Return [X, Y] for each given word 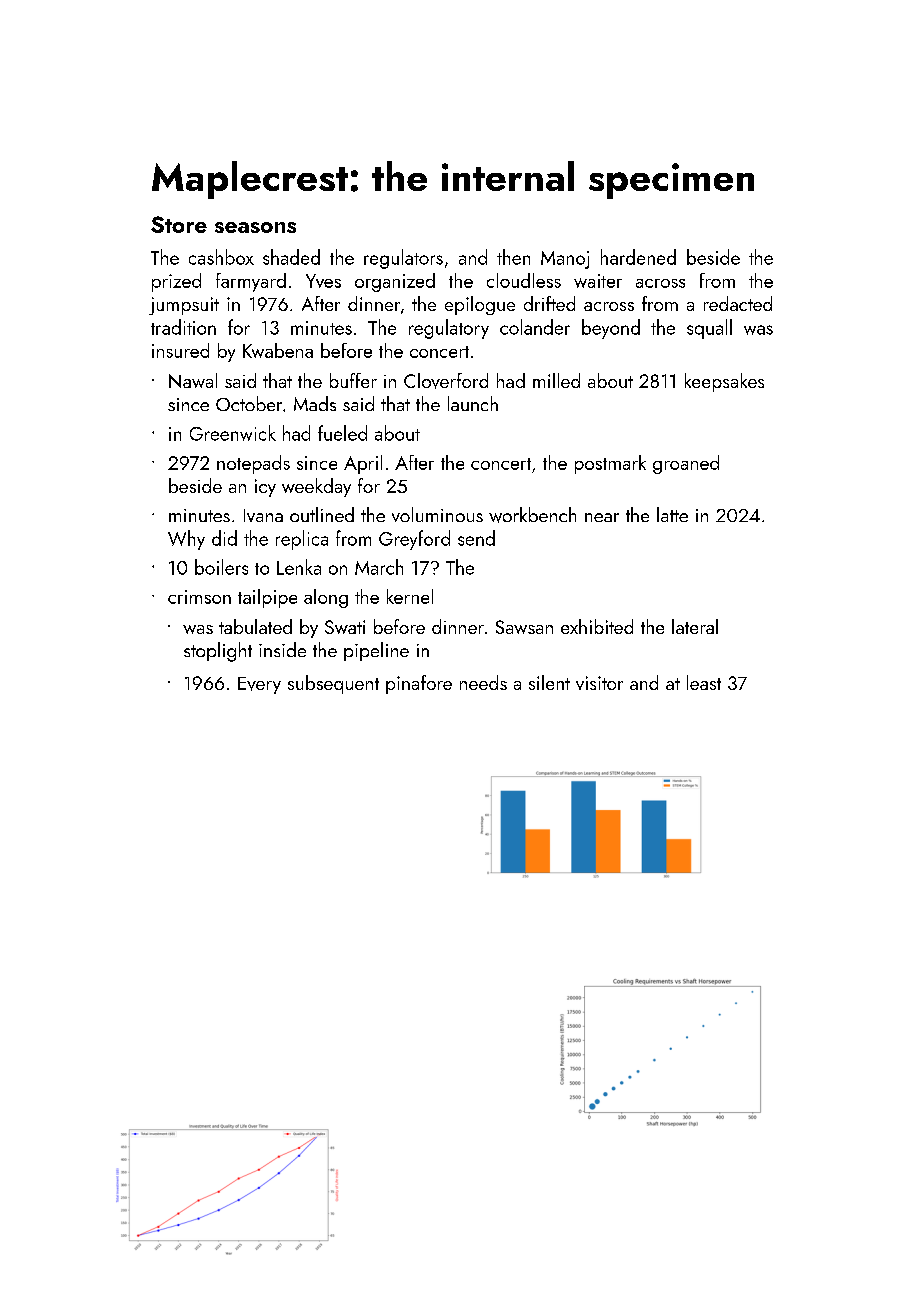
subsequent [333, 684]
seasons [255, 227]
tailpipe [267, 598]
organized [395, 282]
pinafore [419, 684]
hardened [638, 257]
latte [672, 514]
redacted [738, 303]
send [476, 538]
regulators [403, 259]
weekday [316, 487]
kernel [410, 596]
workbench [532, 515]
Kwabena [278, 350]
